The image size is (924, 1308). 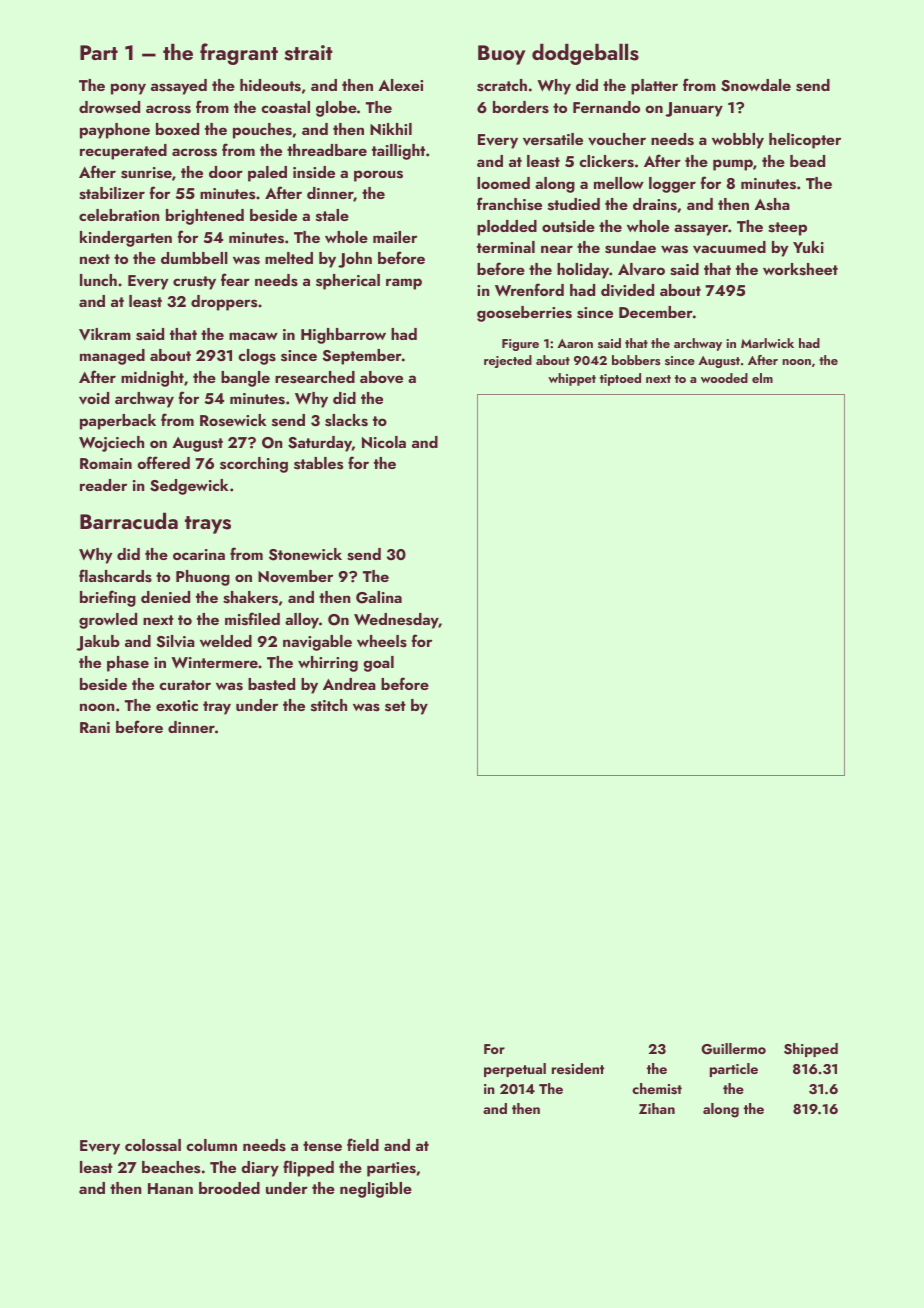 I want to click on Zihan, so click(x=657, y=1108).
